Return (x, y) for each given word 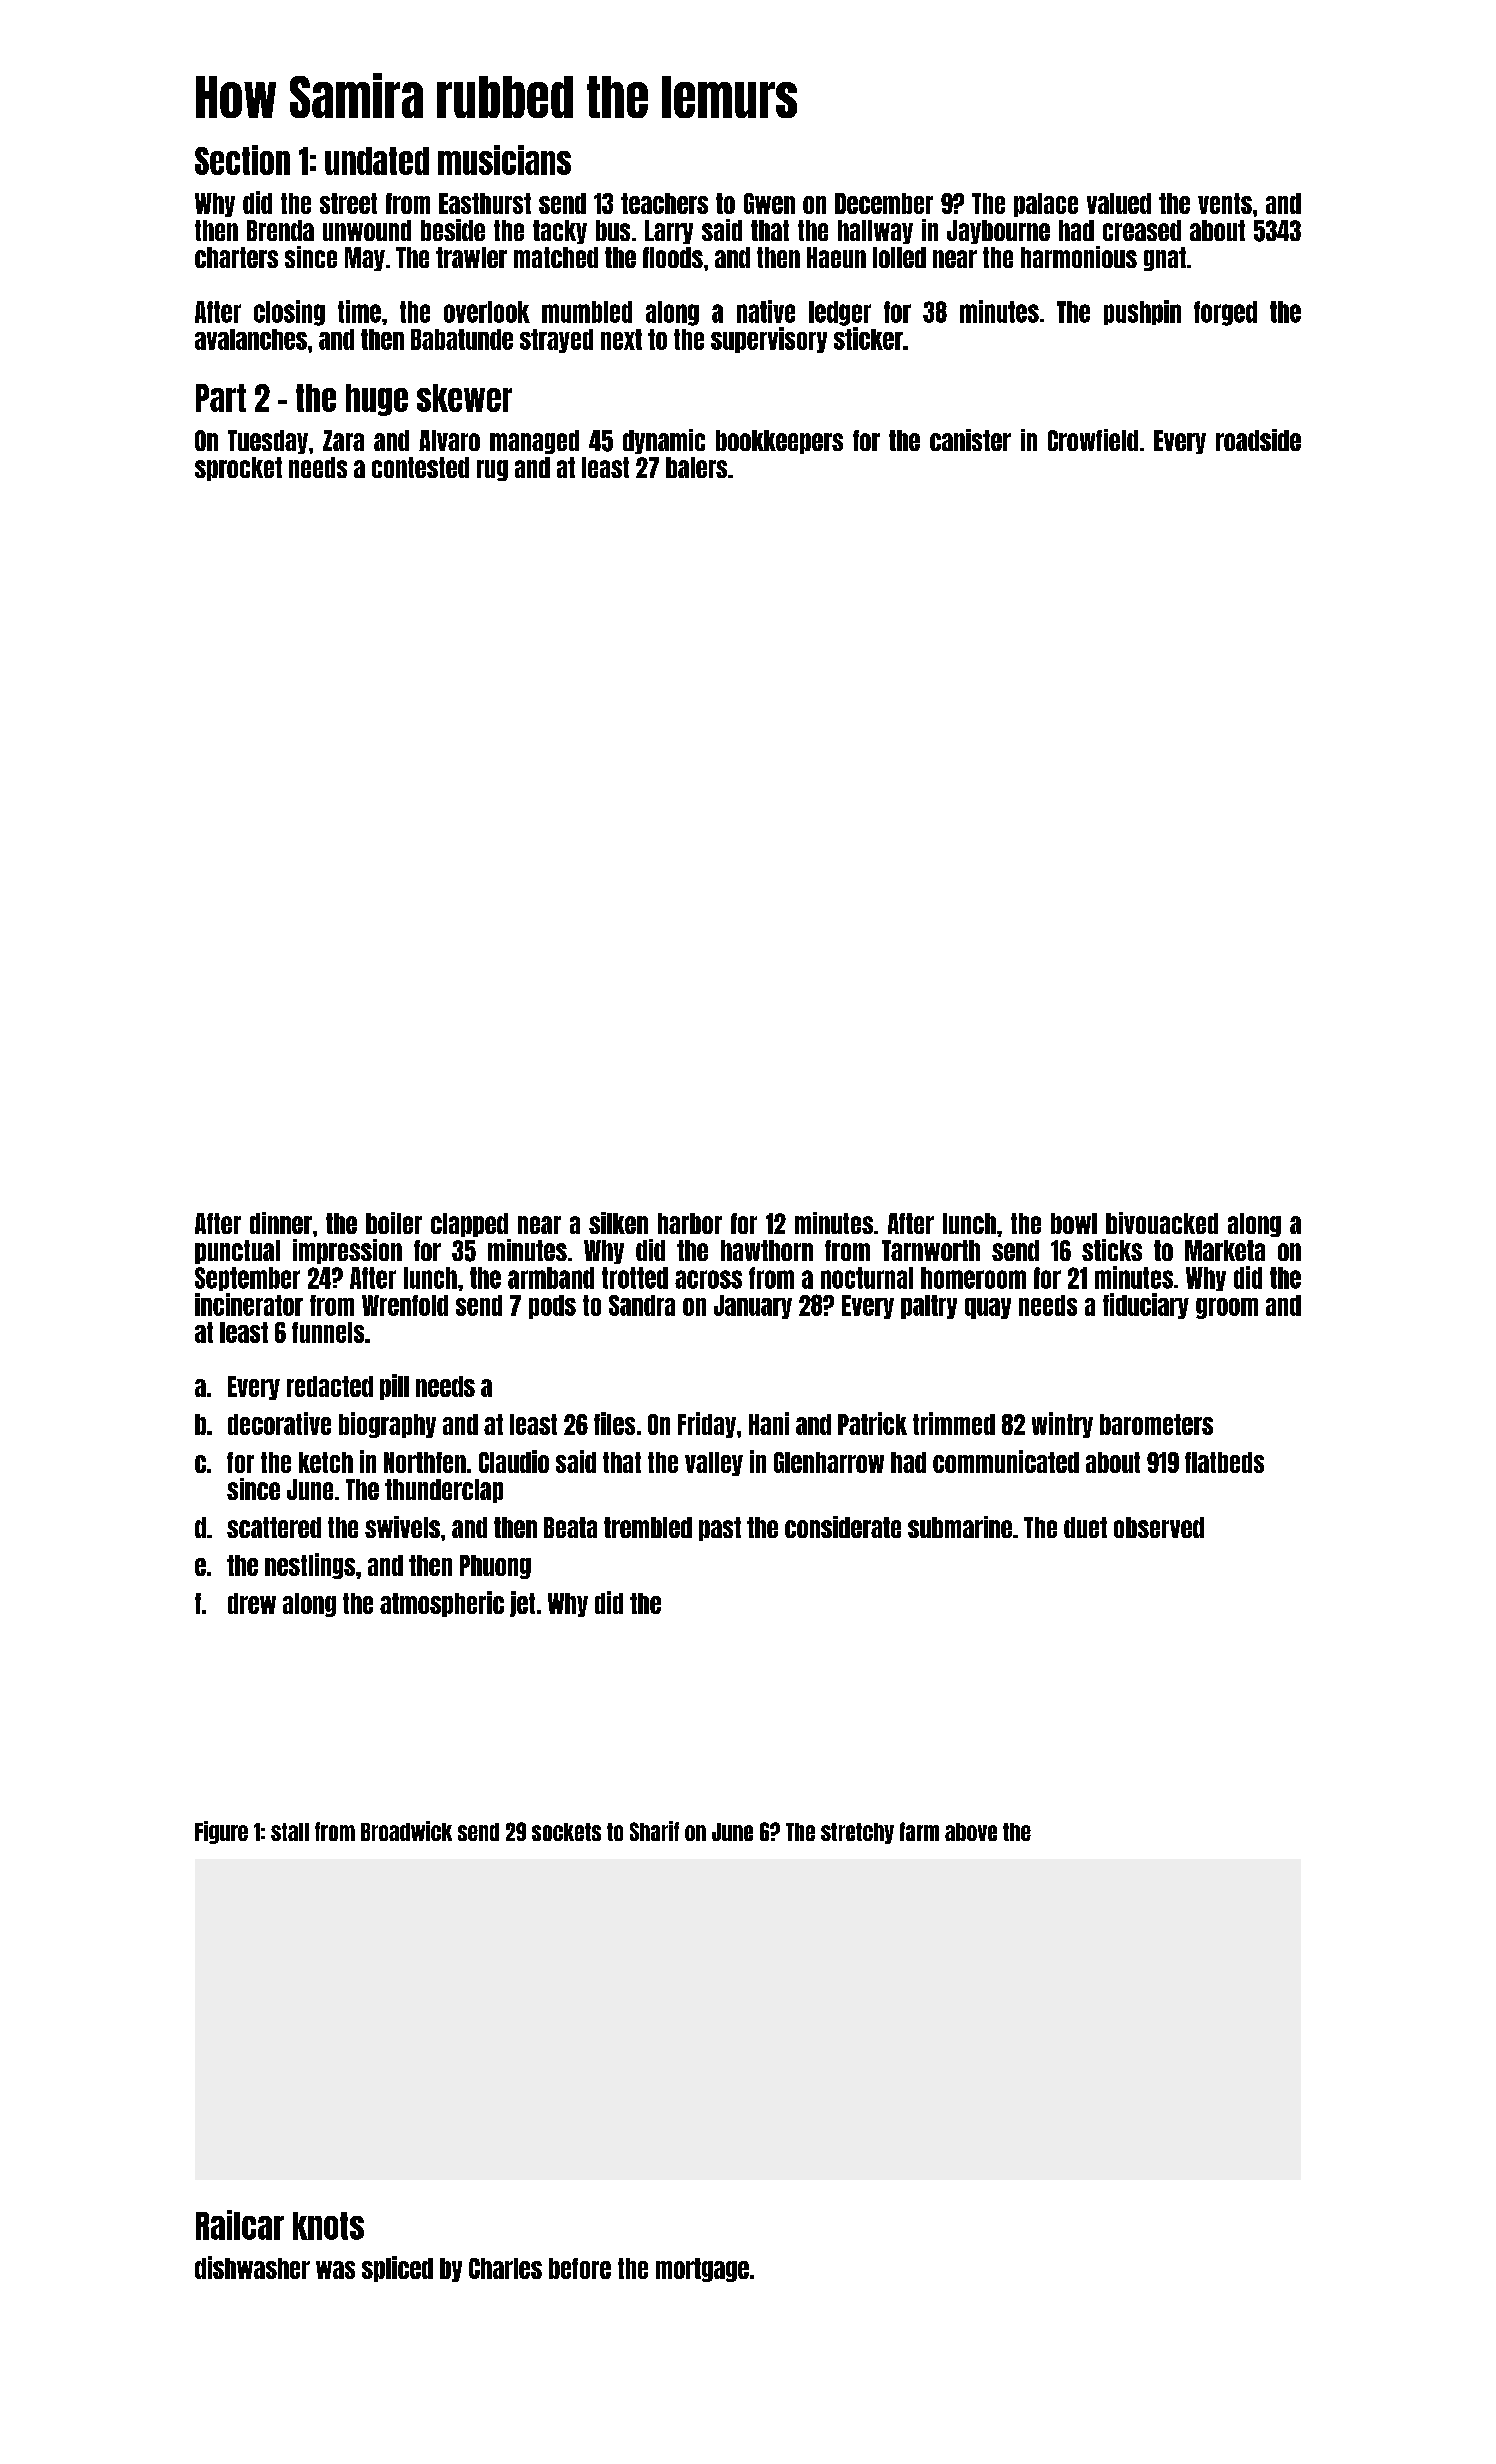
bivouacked (1162, 1223)
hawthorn (767, 1250)
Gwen (769, 203)
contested (420, 467)
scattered (274, 1527)
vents (1225, 203)
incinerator (249, 1304)
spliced (397, 2269)
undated (377, 161)
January (753, 1307)
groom (1227, 1308)
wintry (1062, 1425)
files (614, 1423)
